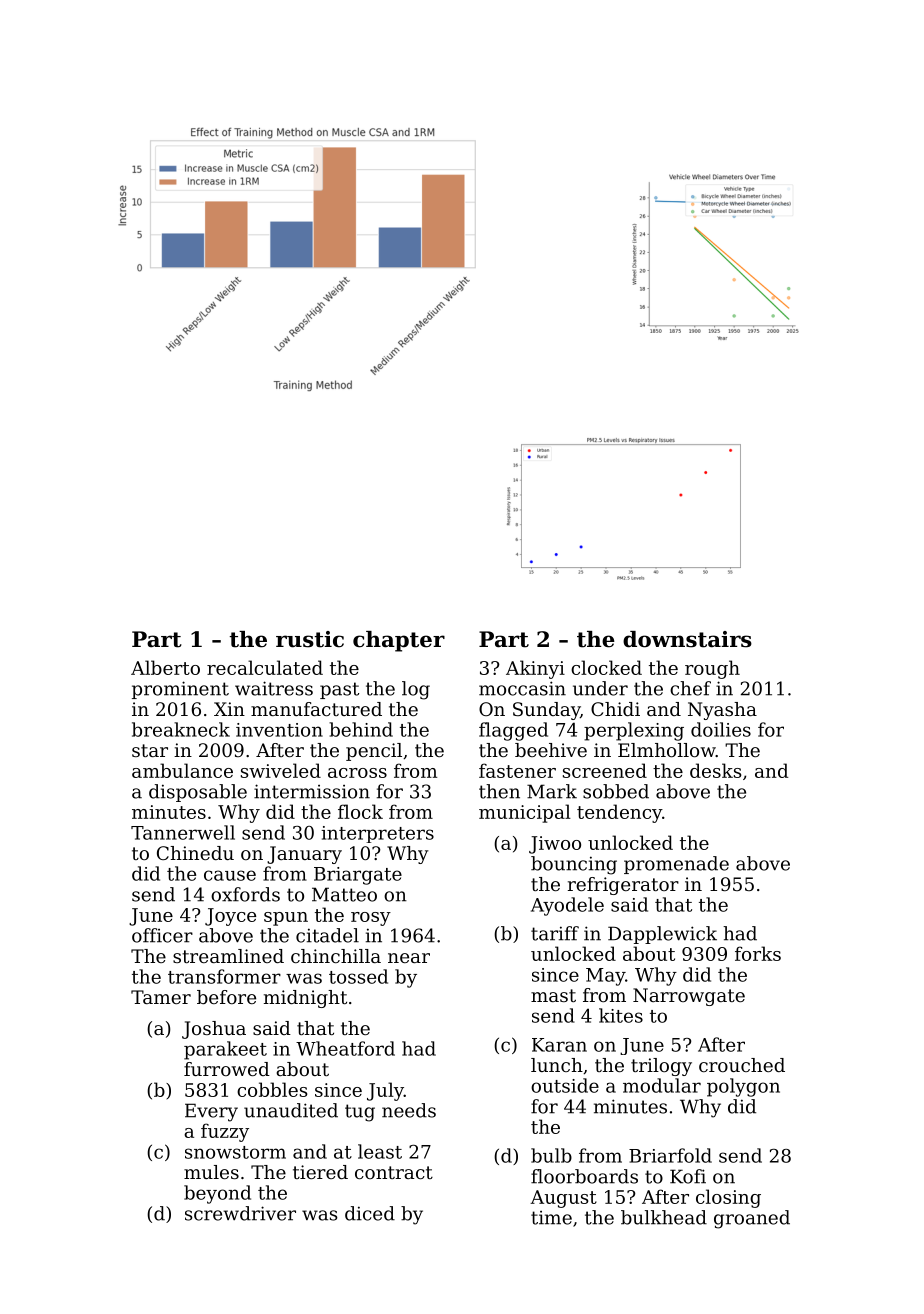 Image resolution: width=924 pixels, height=1314 pixels. What do you see at coordinates (687, 639) in the screenshot?
I see `downstairs` at bounding box center [687, 639].
